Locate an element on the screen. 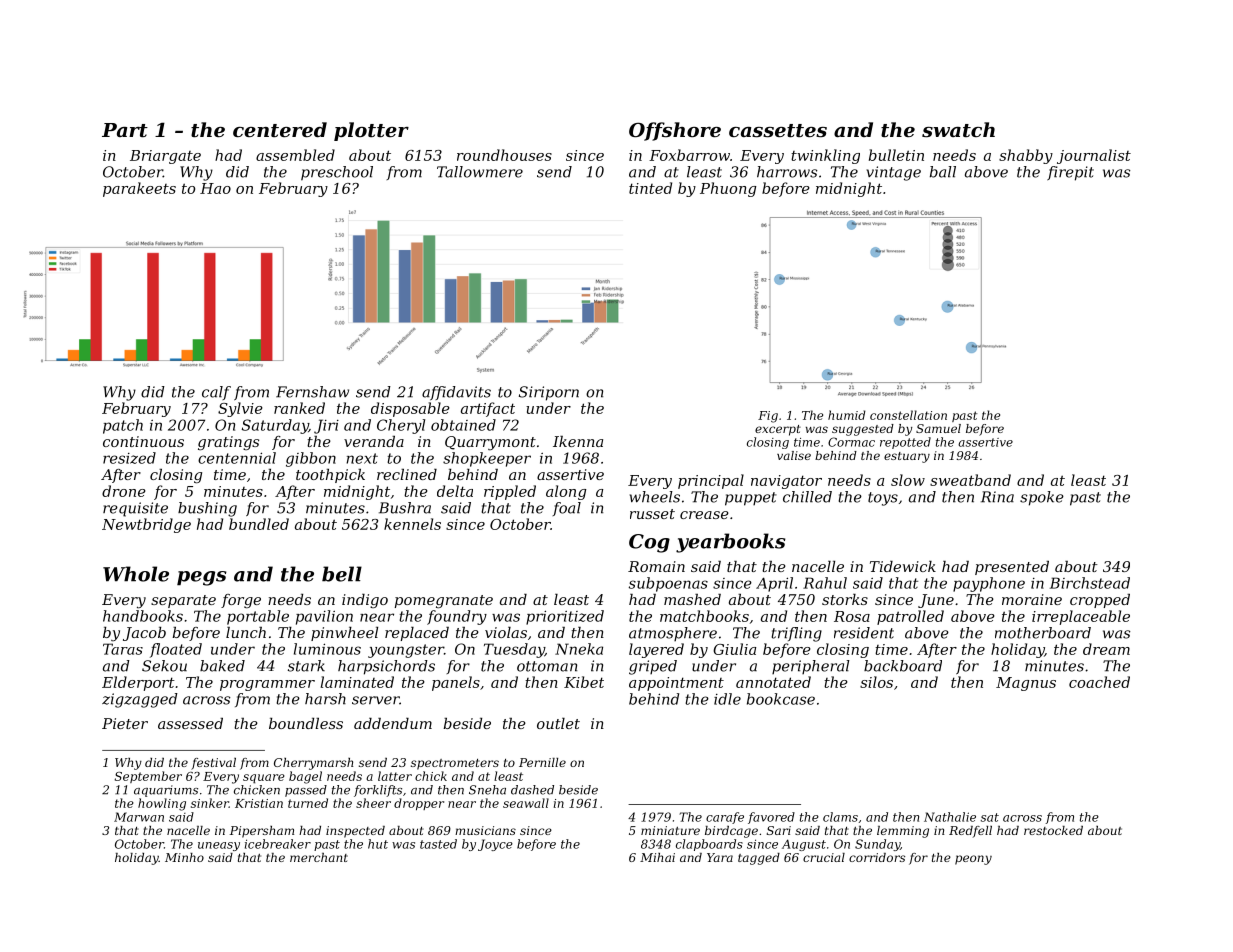 This screenshot has height=952, width=1233. estuary is located at coordinates (907, 457).
